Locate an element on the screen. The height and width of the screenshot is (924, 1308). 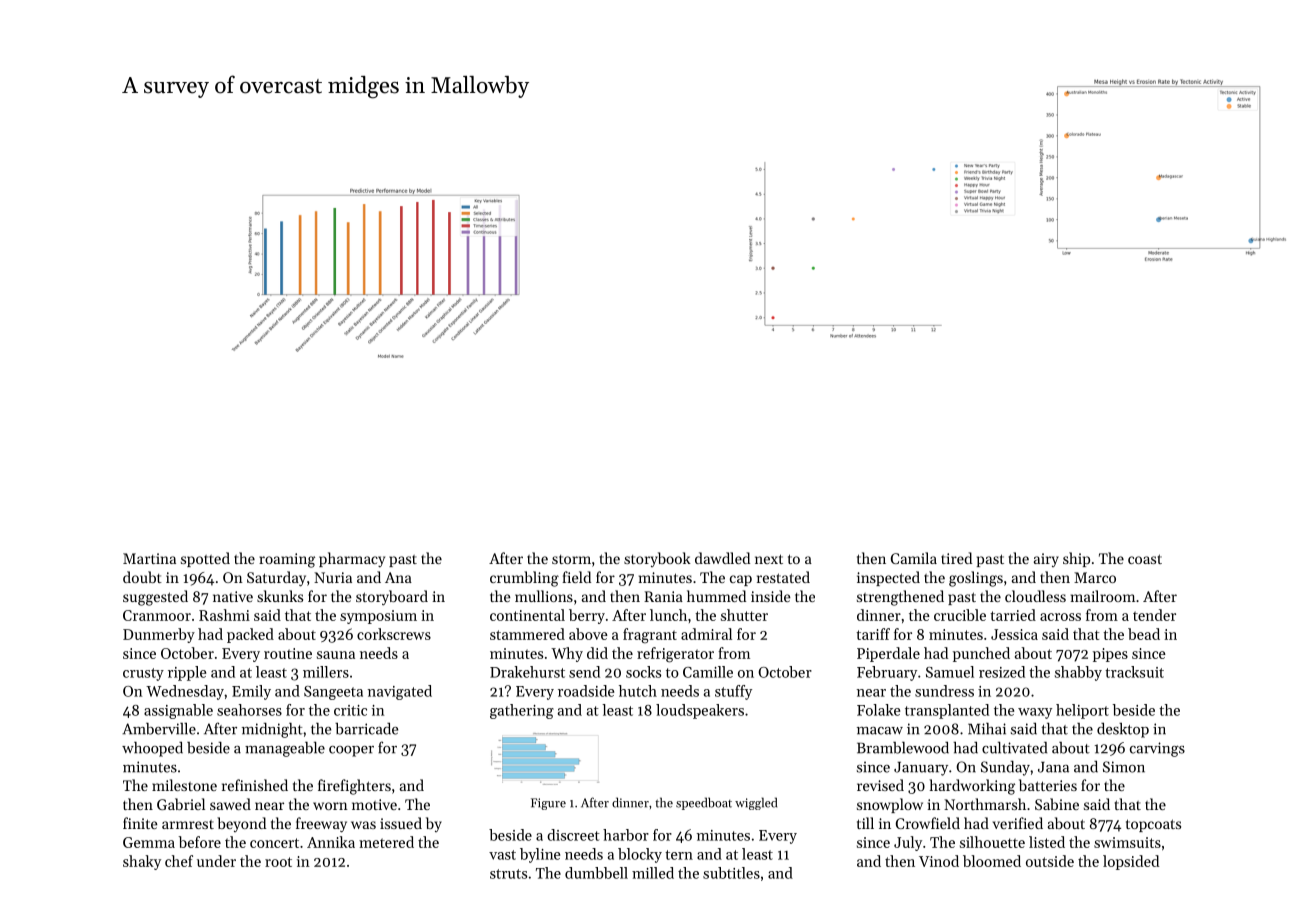
speedboat is located at coordinates (704, 803).
